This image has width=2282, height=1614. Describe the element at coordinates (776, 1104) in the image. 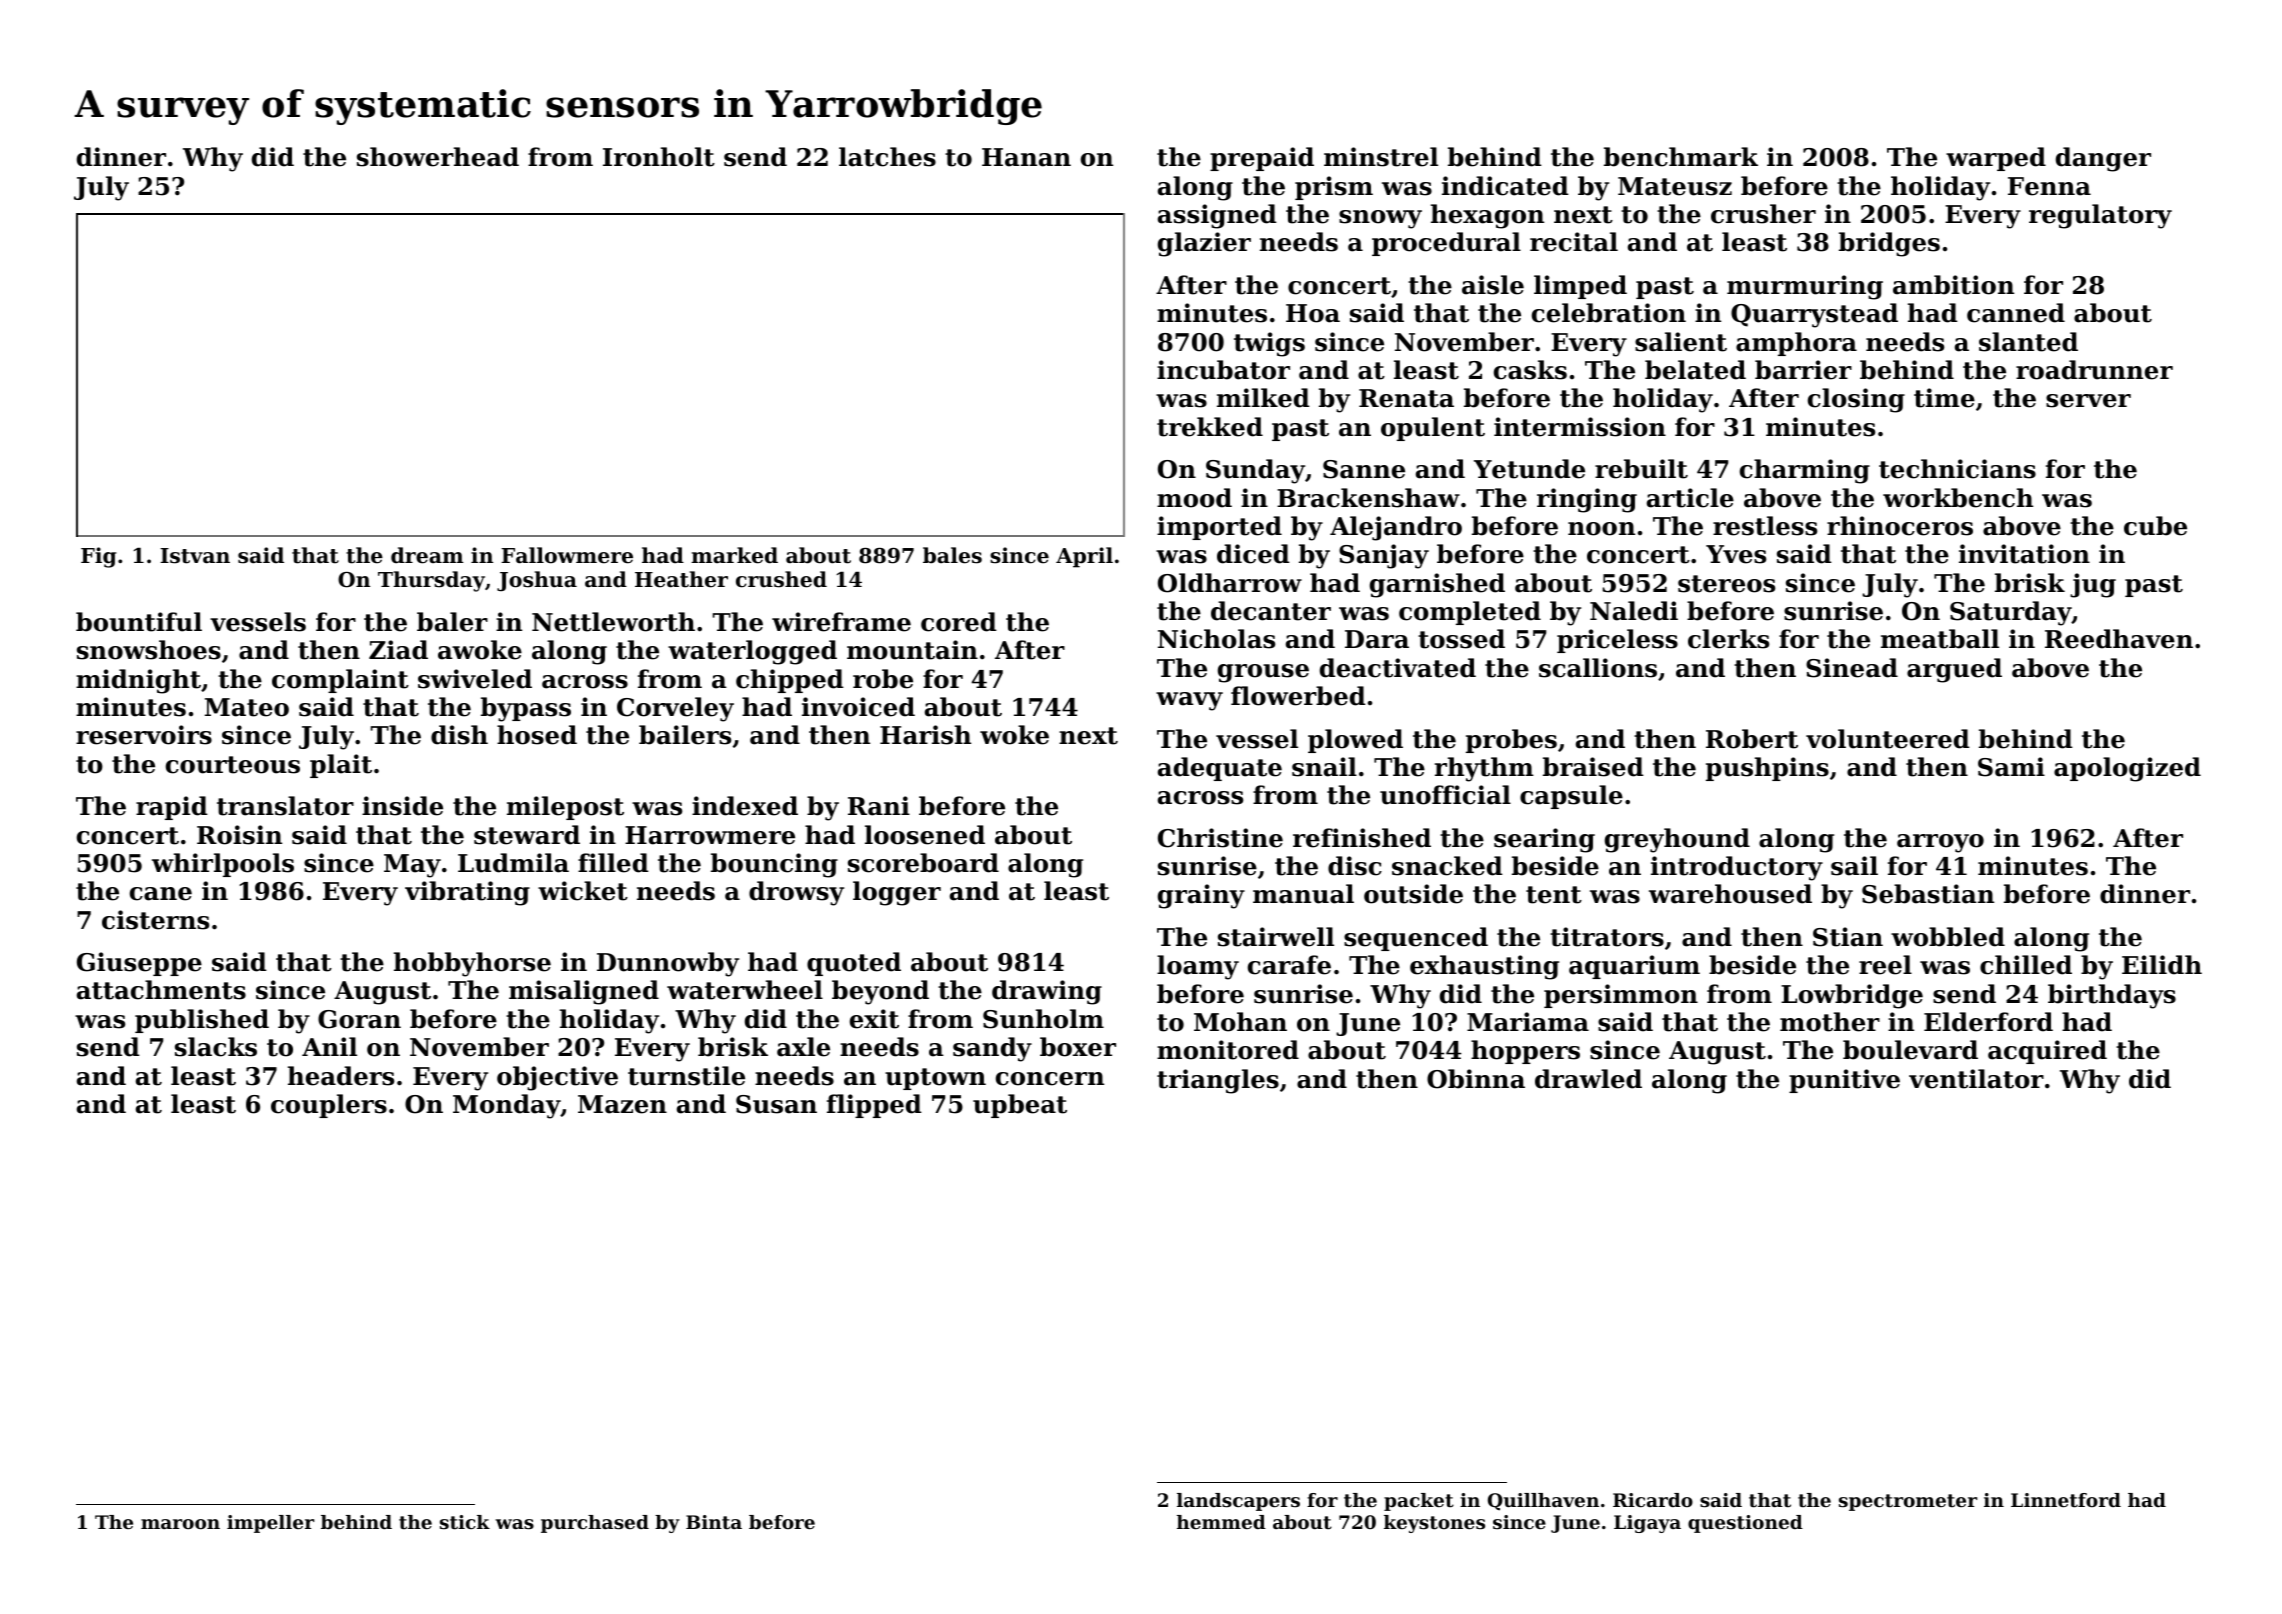

I see `Susan` at that location.
